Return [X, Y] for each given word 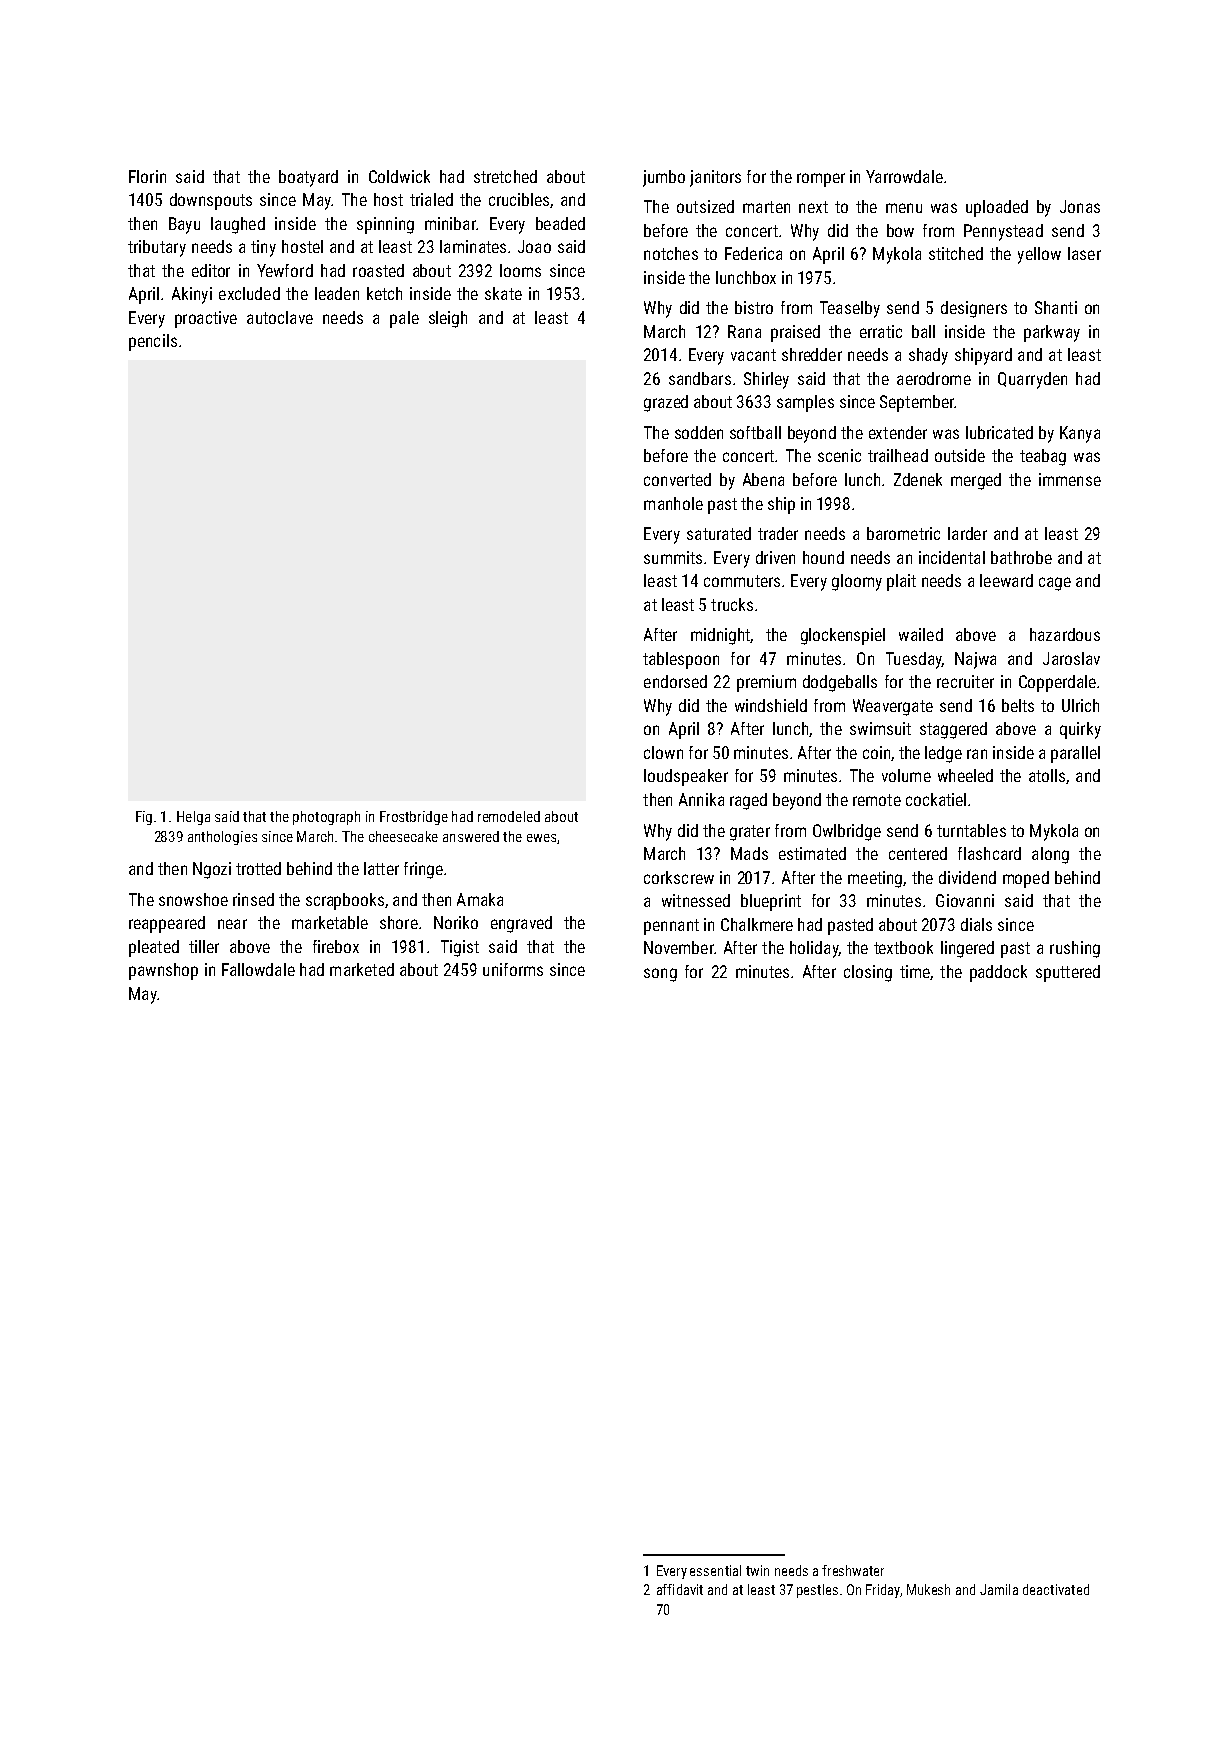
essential [715, 1570]
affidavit [680, 1589]
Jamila [999, 1589]
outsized [705, 206]
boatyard [308, 178]
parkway [1052, 333]
